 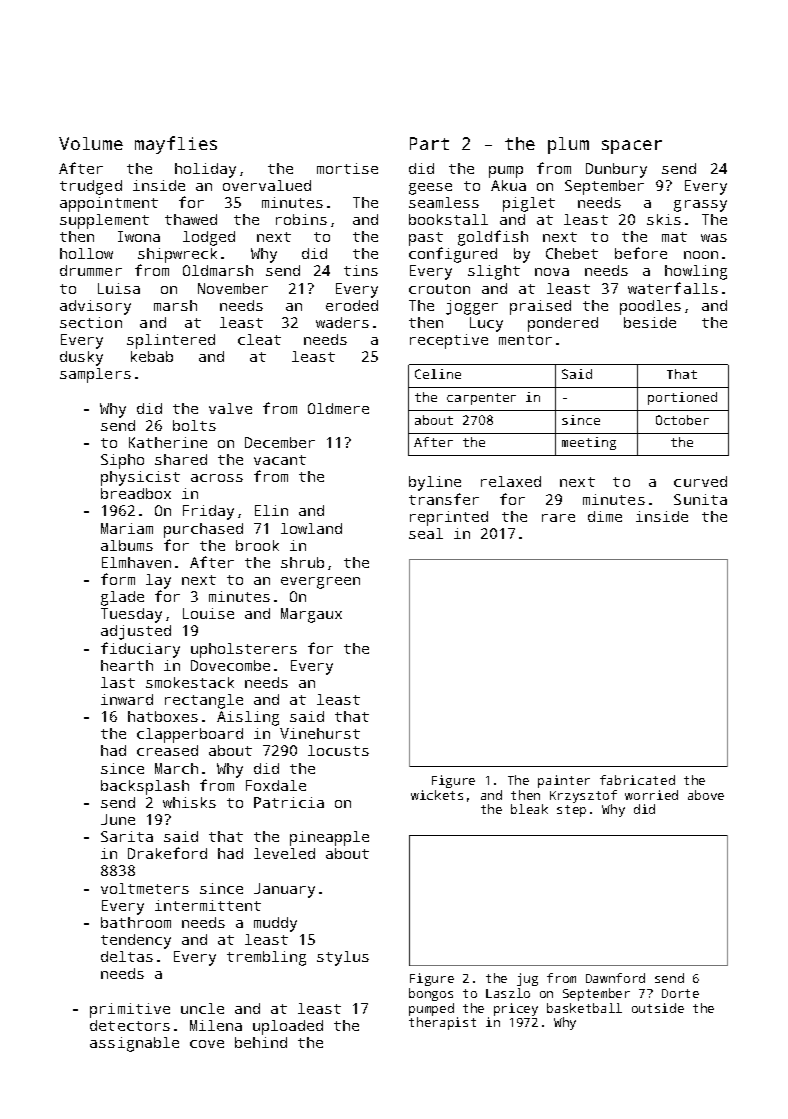 What do you see at coordinates (664, 219) in the page?
I see `skis` at bounding box center [664, 219].
